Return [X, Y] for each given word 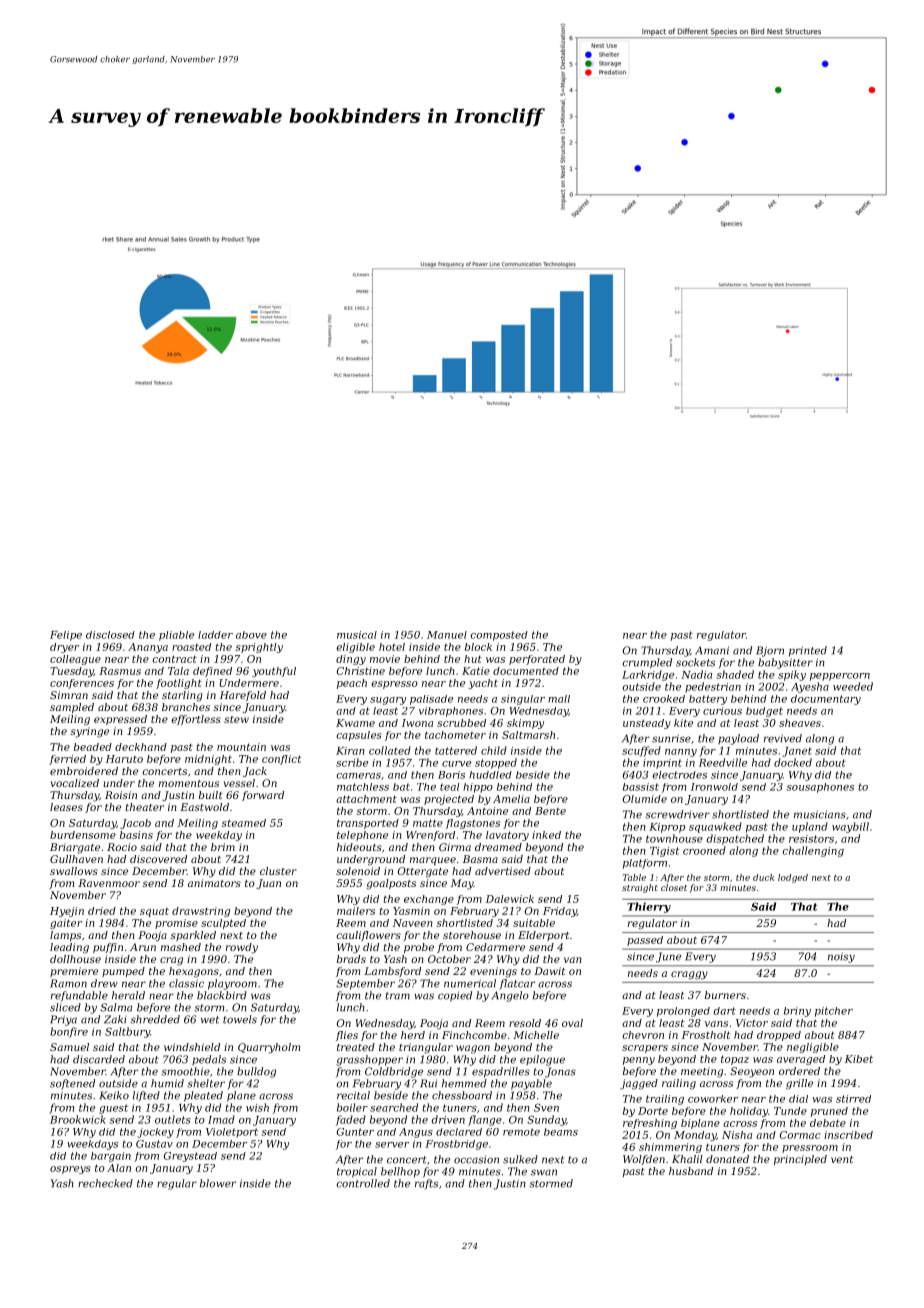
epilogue [542, 1060]
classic [186, 983]
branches [186, 707]
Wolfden [644, 1160]
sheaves [800, 723]
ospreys [70, 1170]
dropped [779, 1036]
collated [390, 750]
